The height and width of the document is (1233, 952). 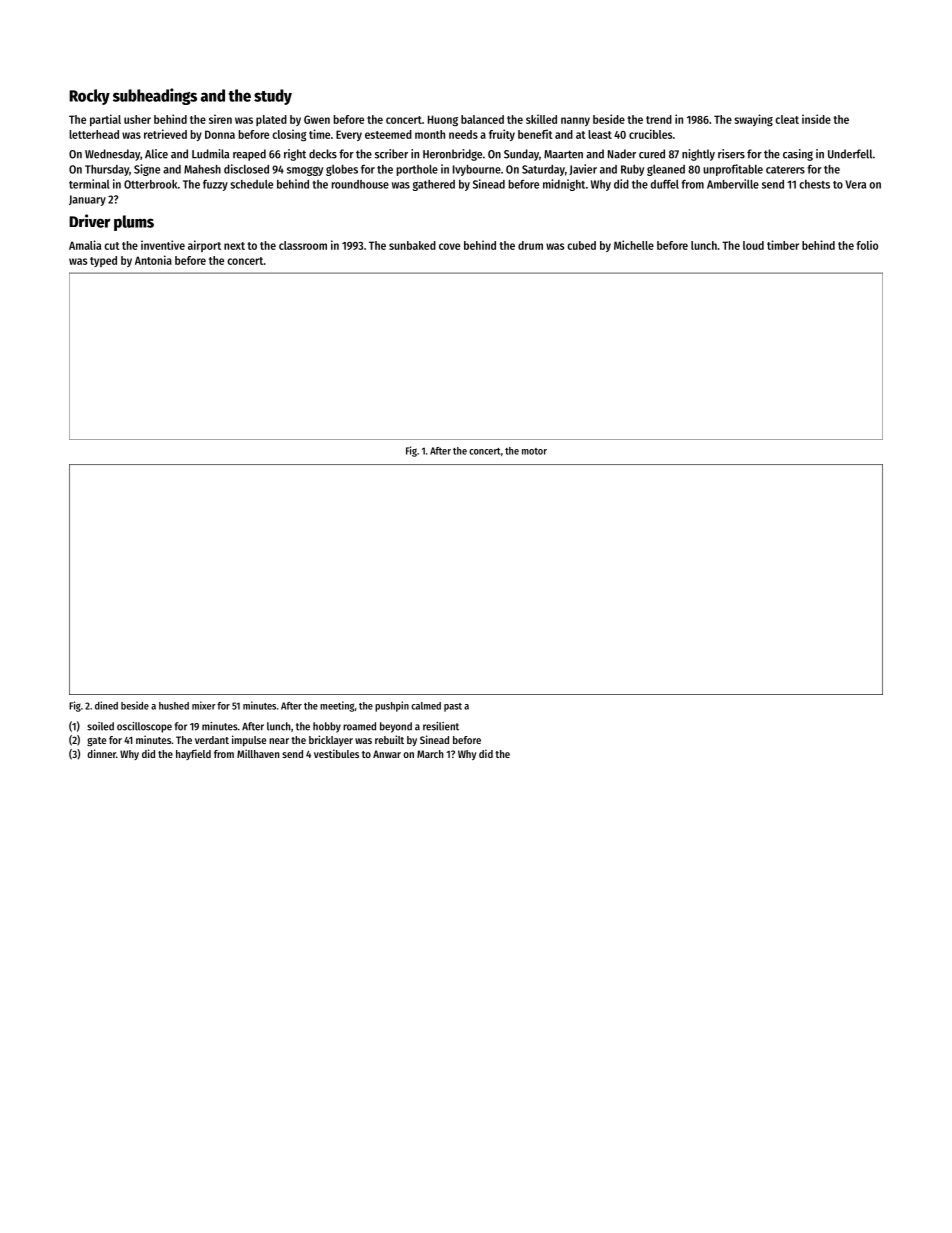 What do you see at coordinates (101, 753) in the document?
I see `dinner` at bounding box center [101, 753].
